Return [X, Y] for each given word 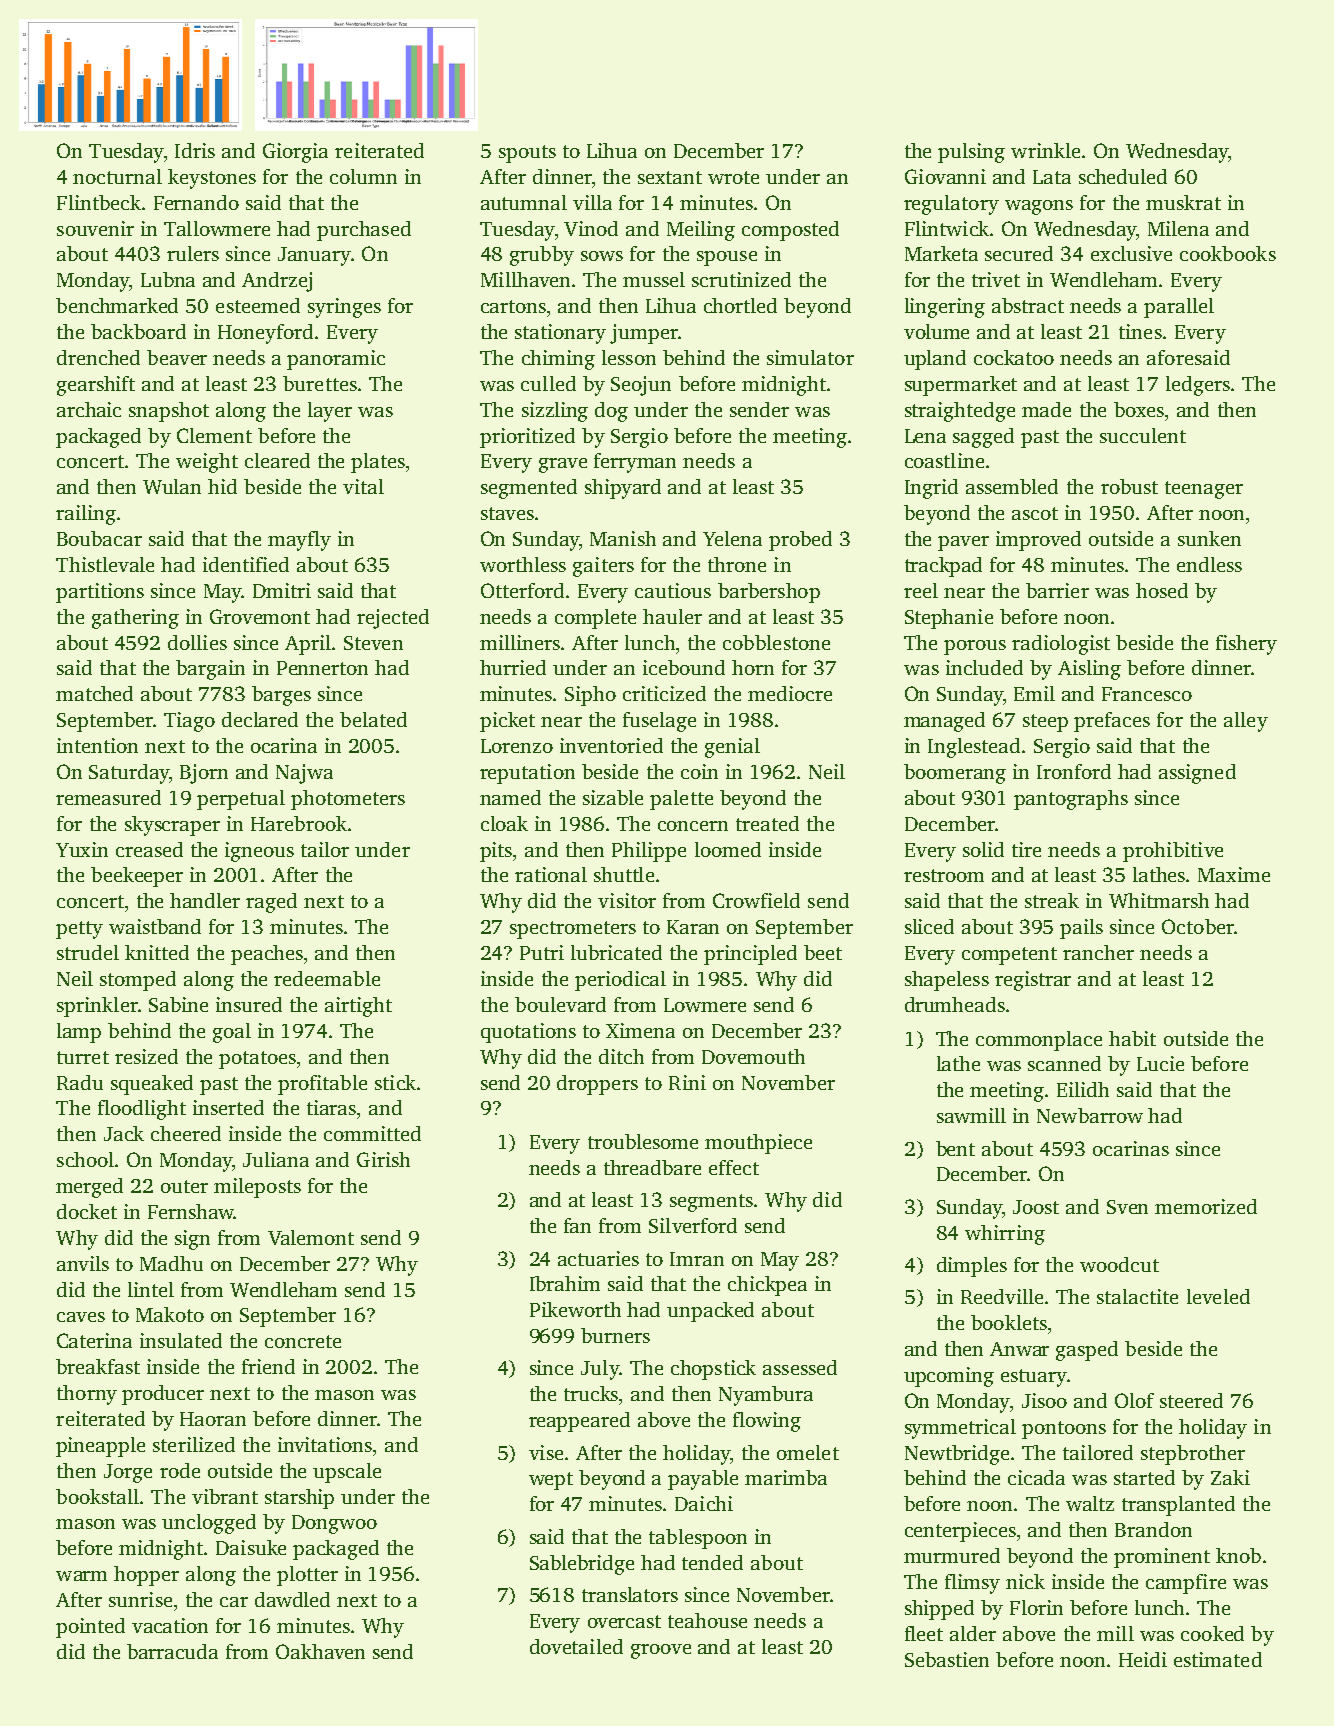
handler [205, 900]
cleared [277, 460]
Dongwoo [334, 1524]
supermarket [961, 386]
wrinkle [1045, 150]
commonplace [1039, 1041]
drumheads [955, 1004]
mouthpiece [758, 1144]
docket [87, 1211]
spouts [527, 154]
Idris [195, 150]
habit [1132, 1038]
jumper [644, 334]
